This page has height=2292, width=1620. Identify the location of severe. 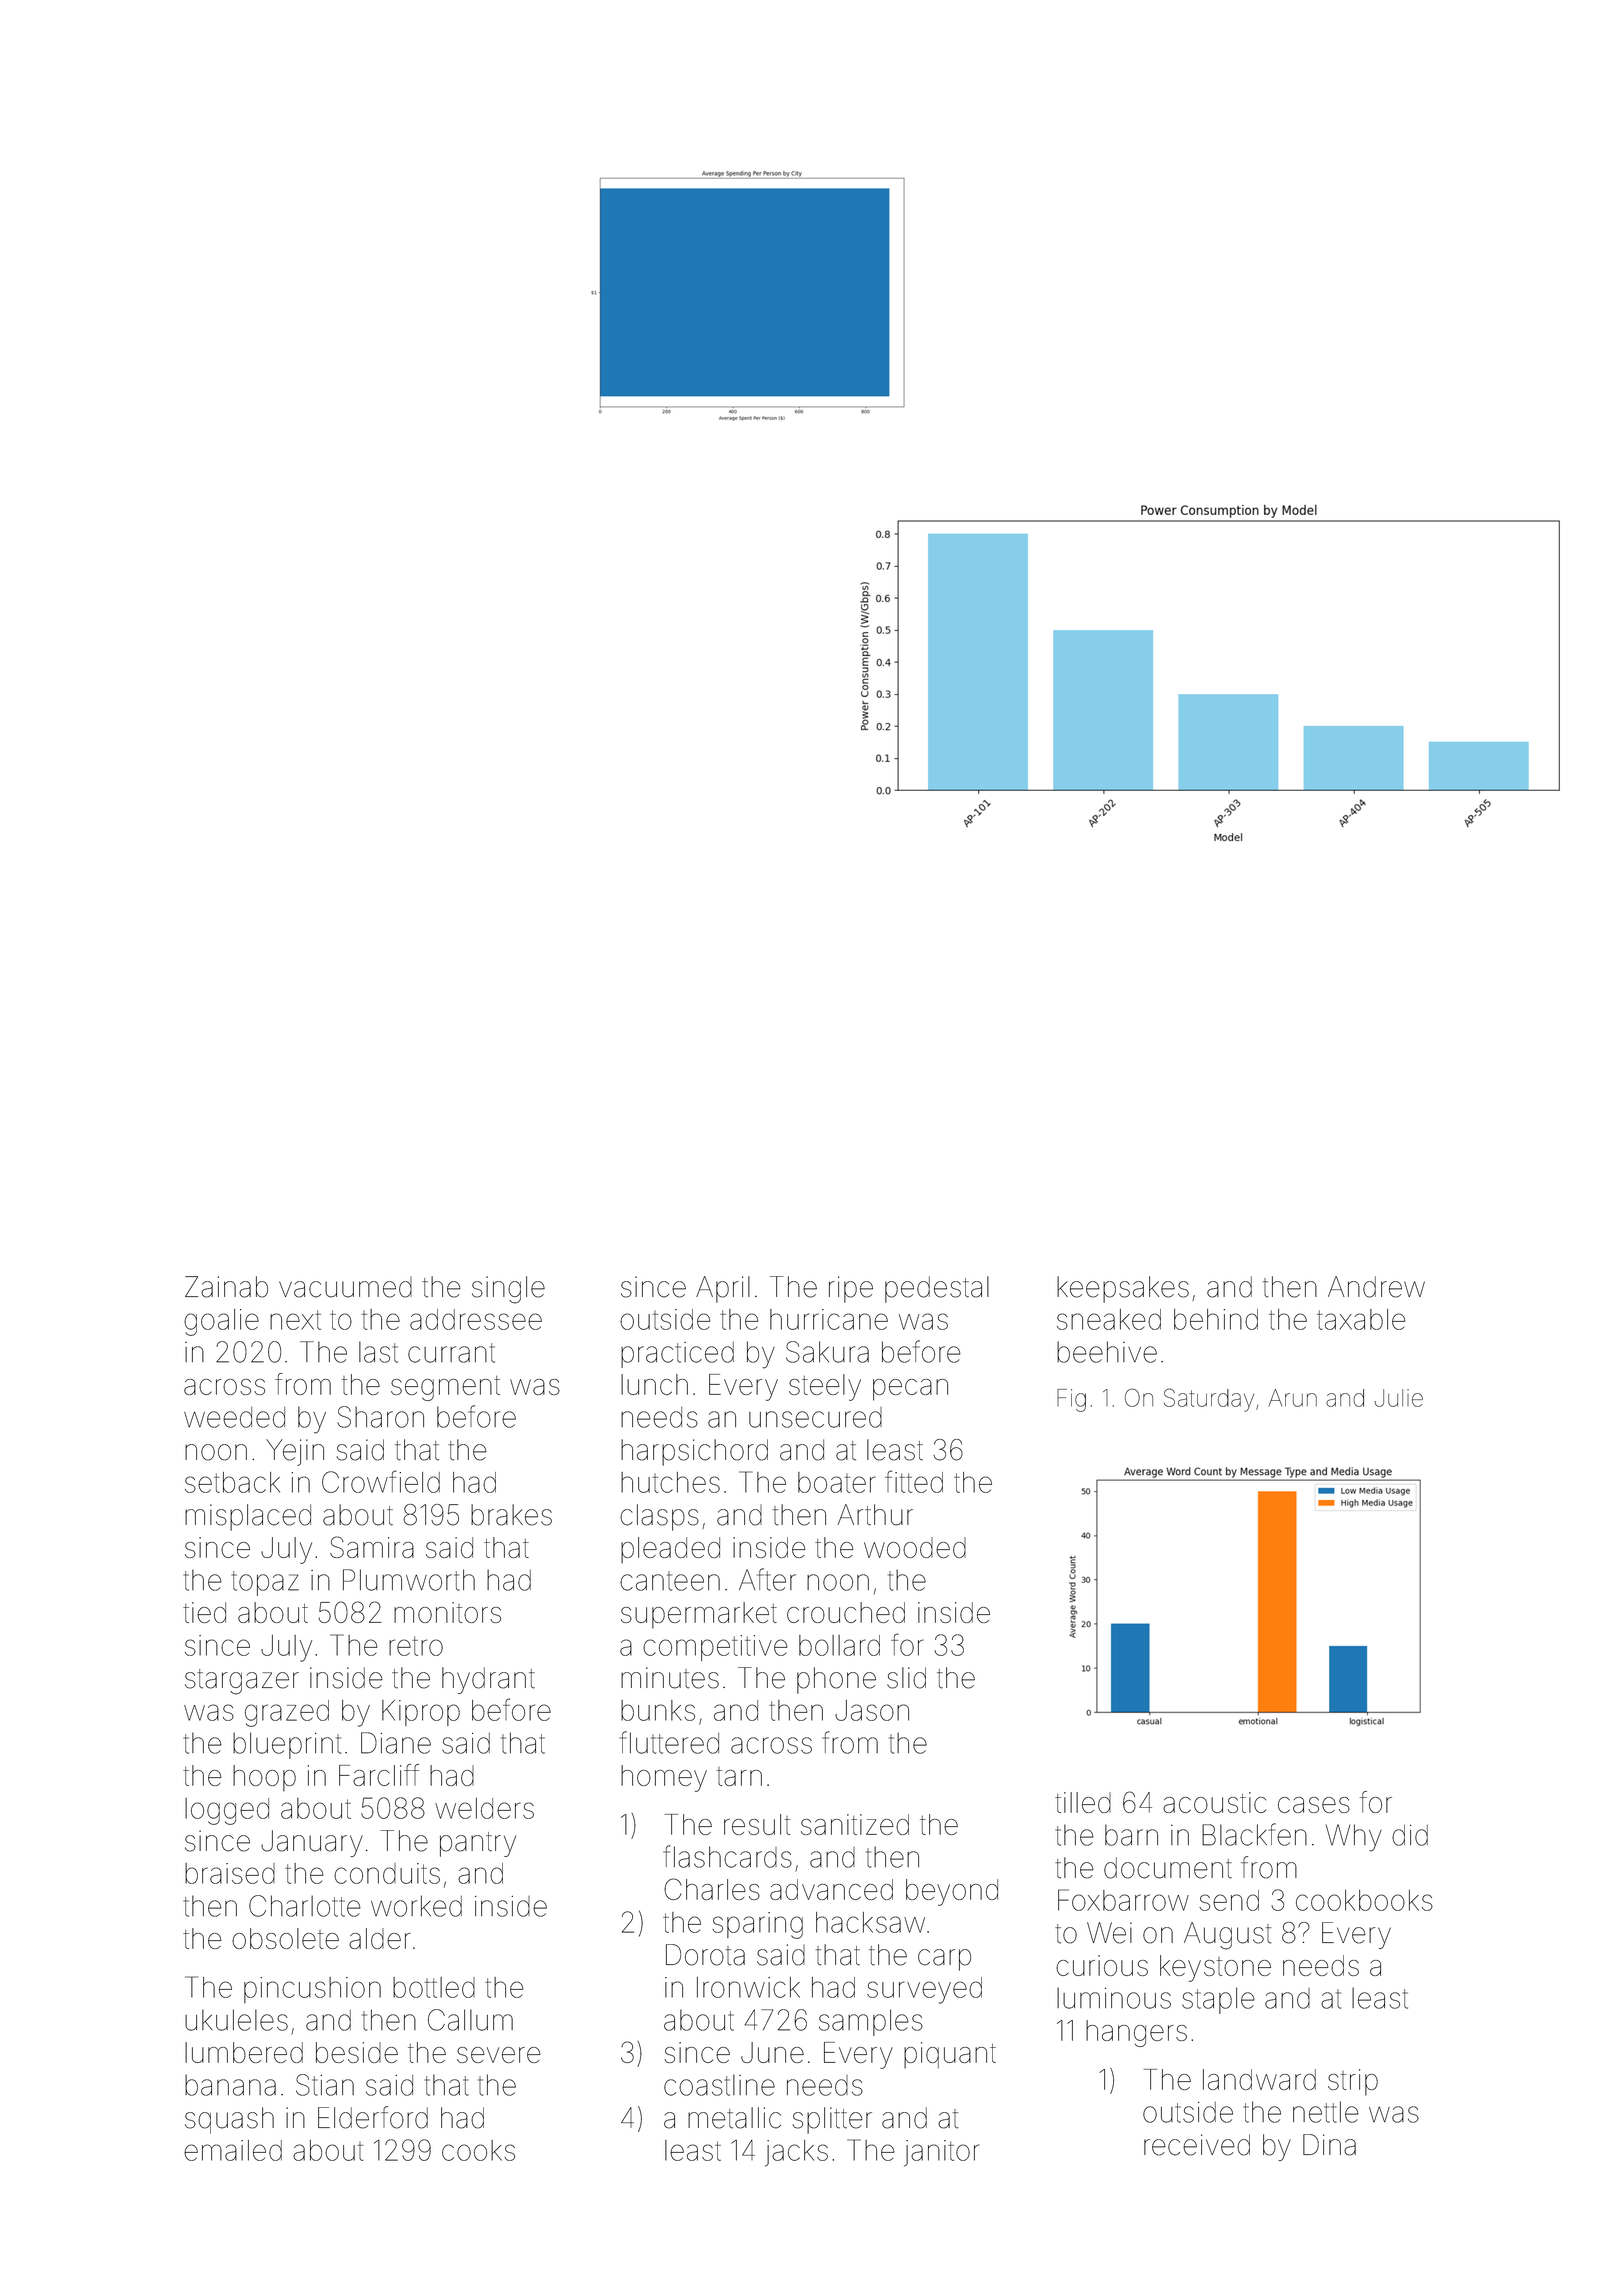
(499, 2055).
